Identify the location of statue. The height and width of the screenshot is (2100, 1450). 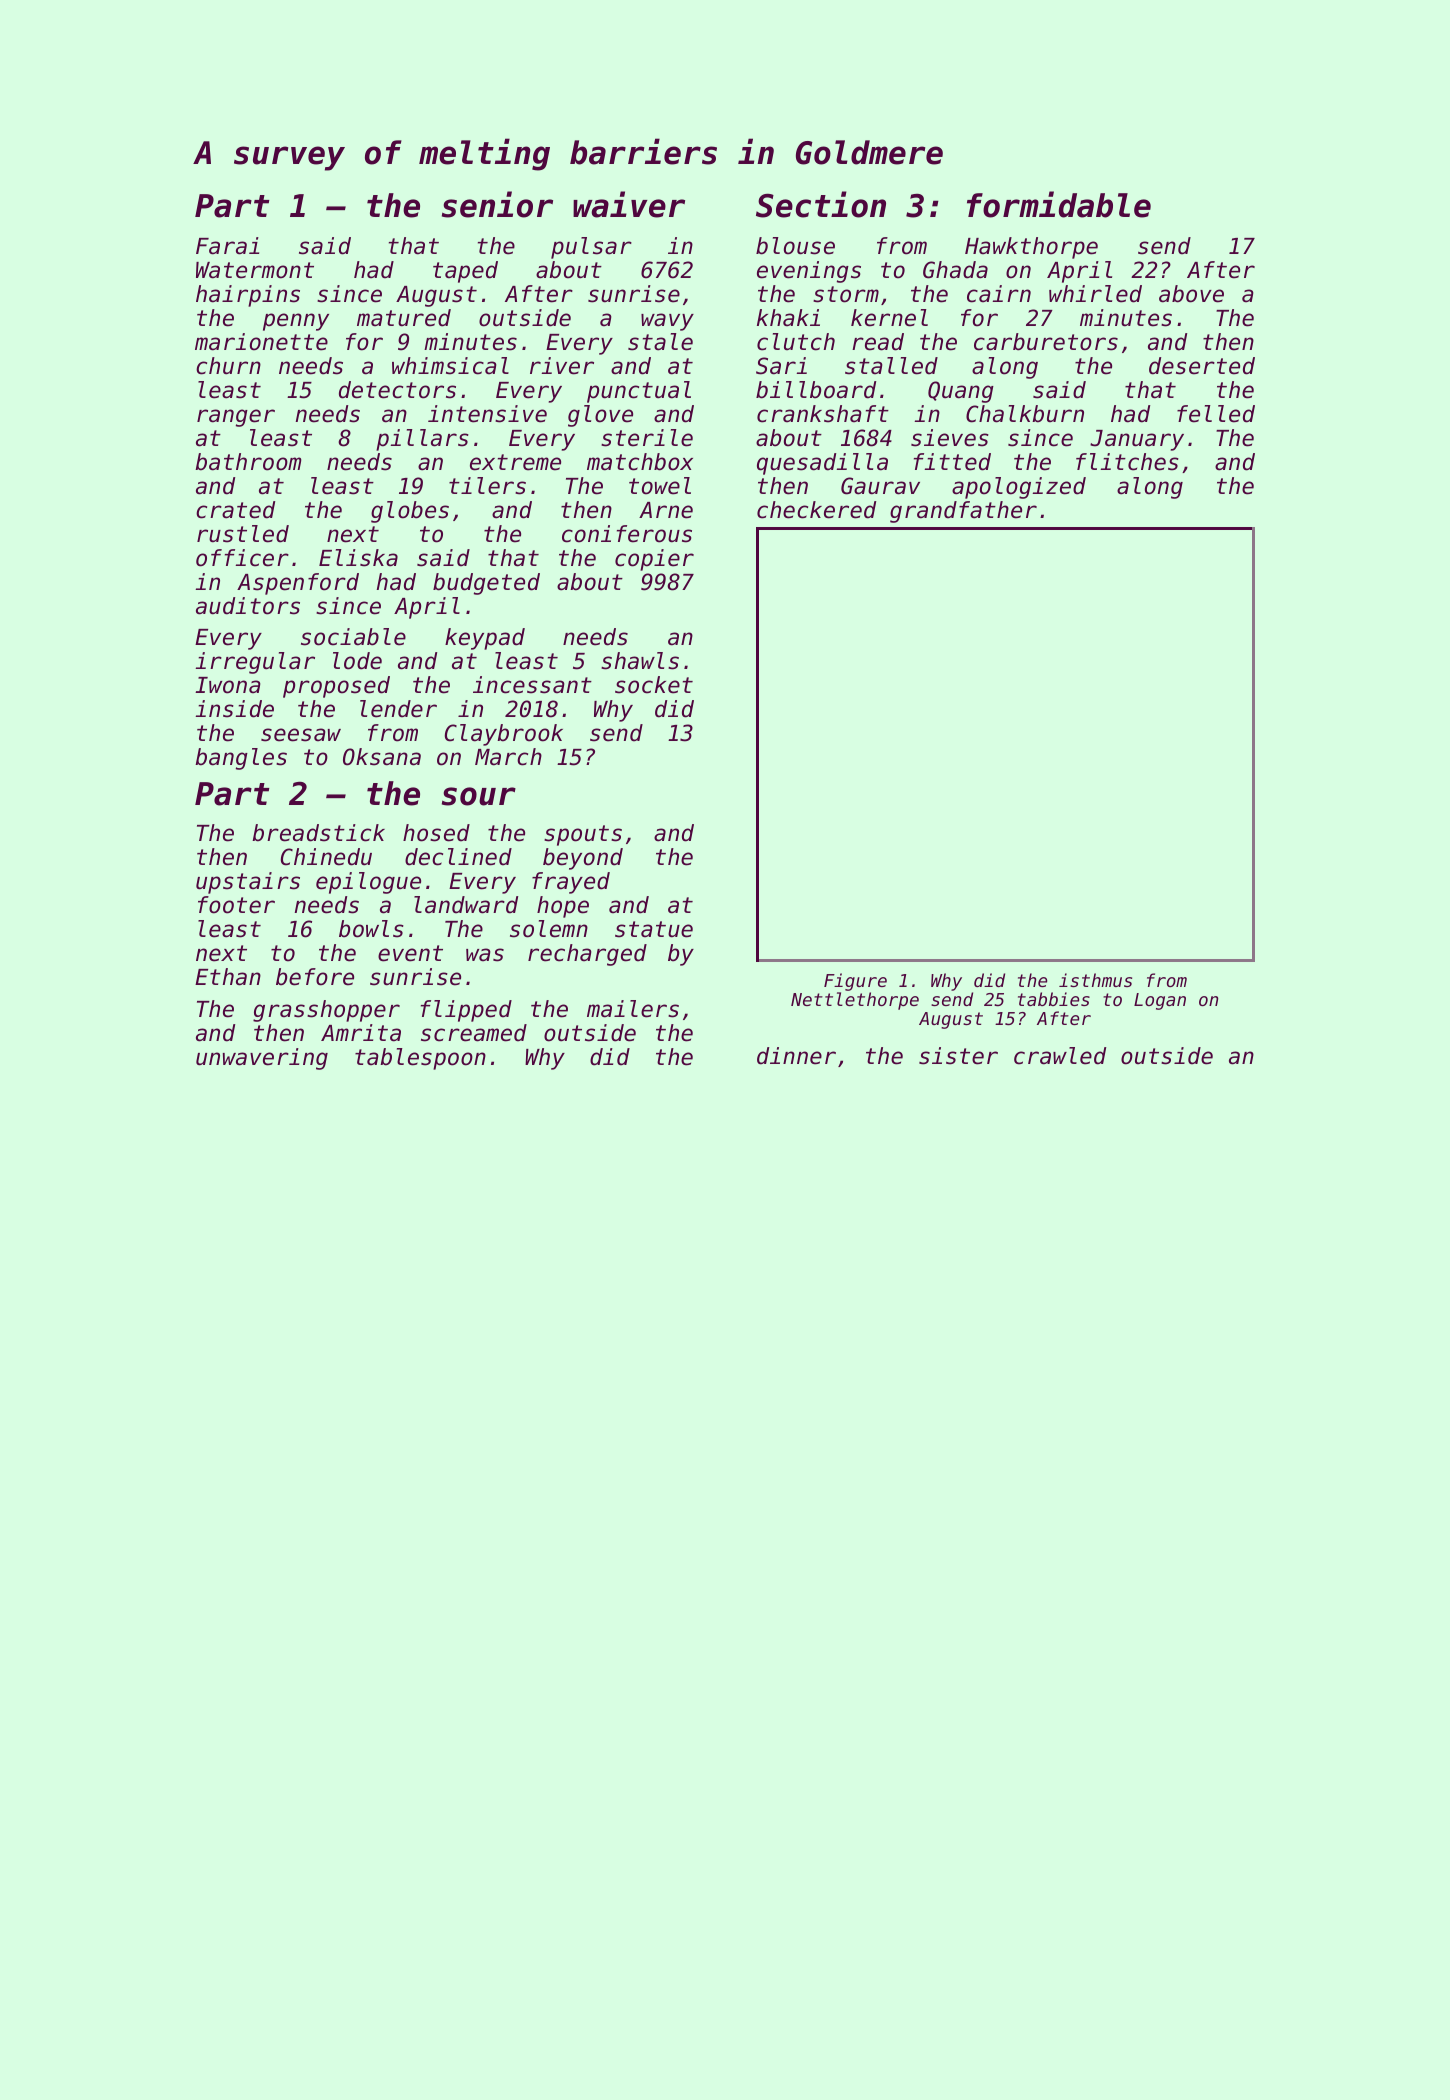
(654, 929).
